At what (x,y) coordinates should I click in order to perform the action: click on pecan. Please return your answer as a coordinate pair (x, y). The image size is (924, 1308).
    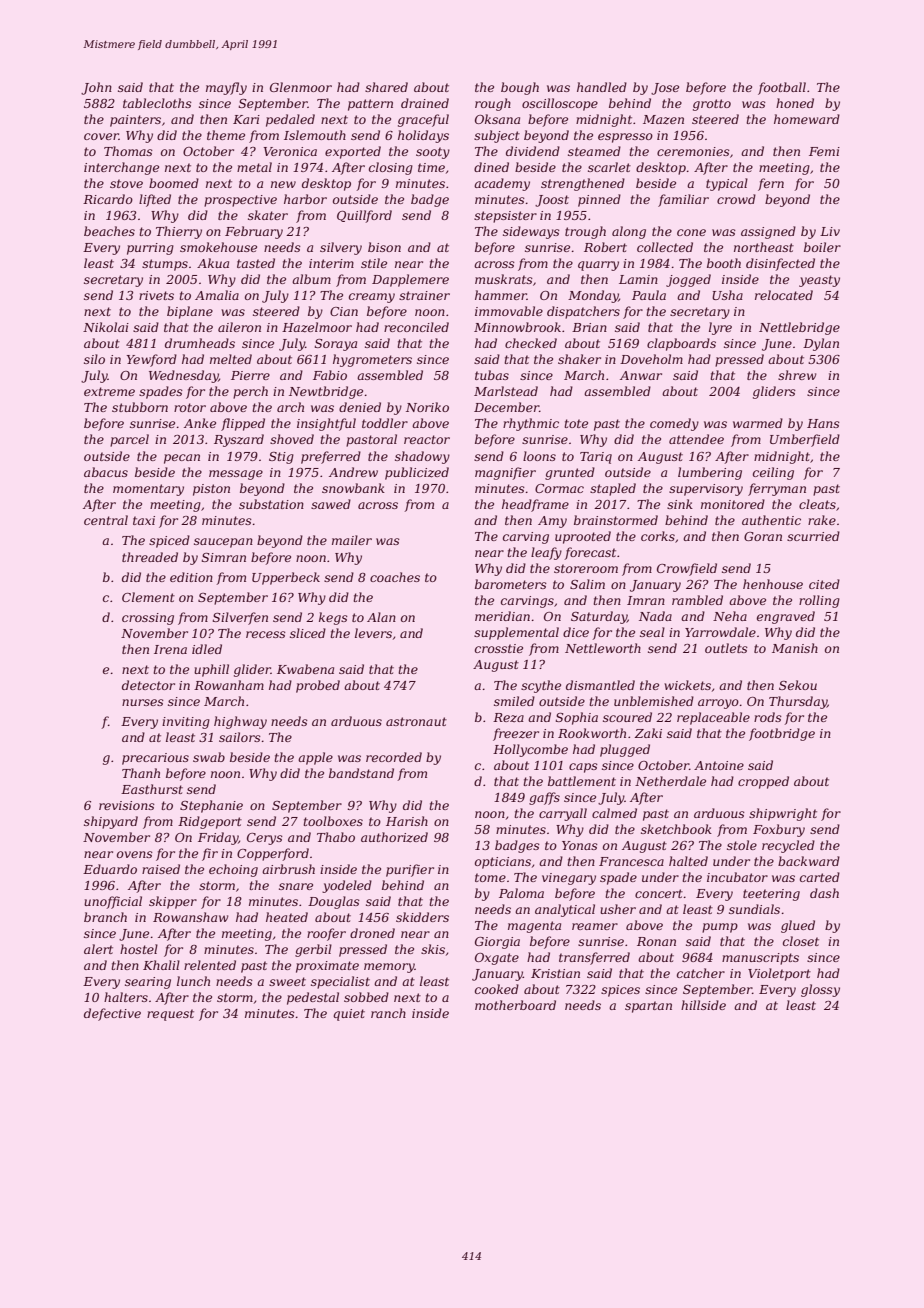
    Looking at the image, I should click on (182, 459).
